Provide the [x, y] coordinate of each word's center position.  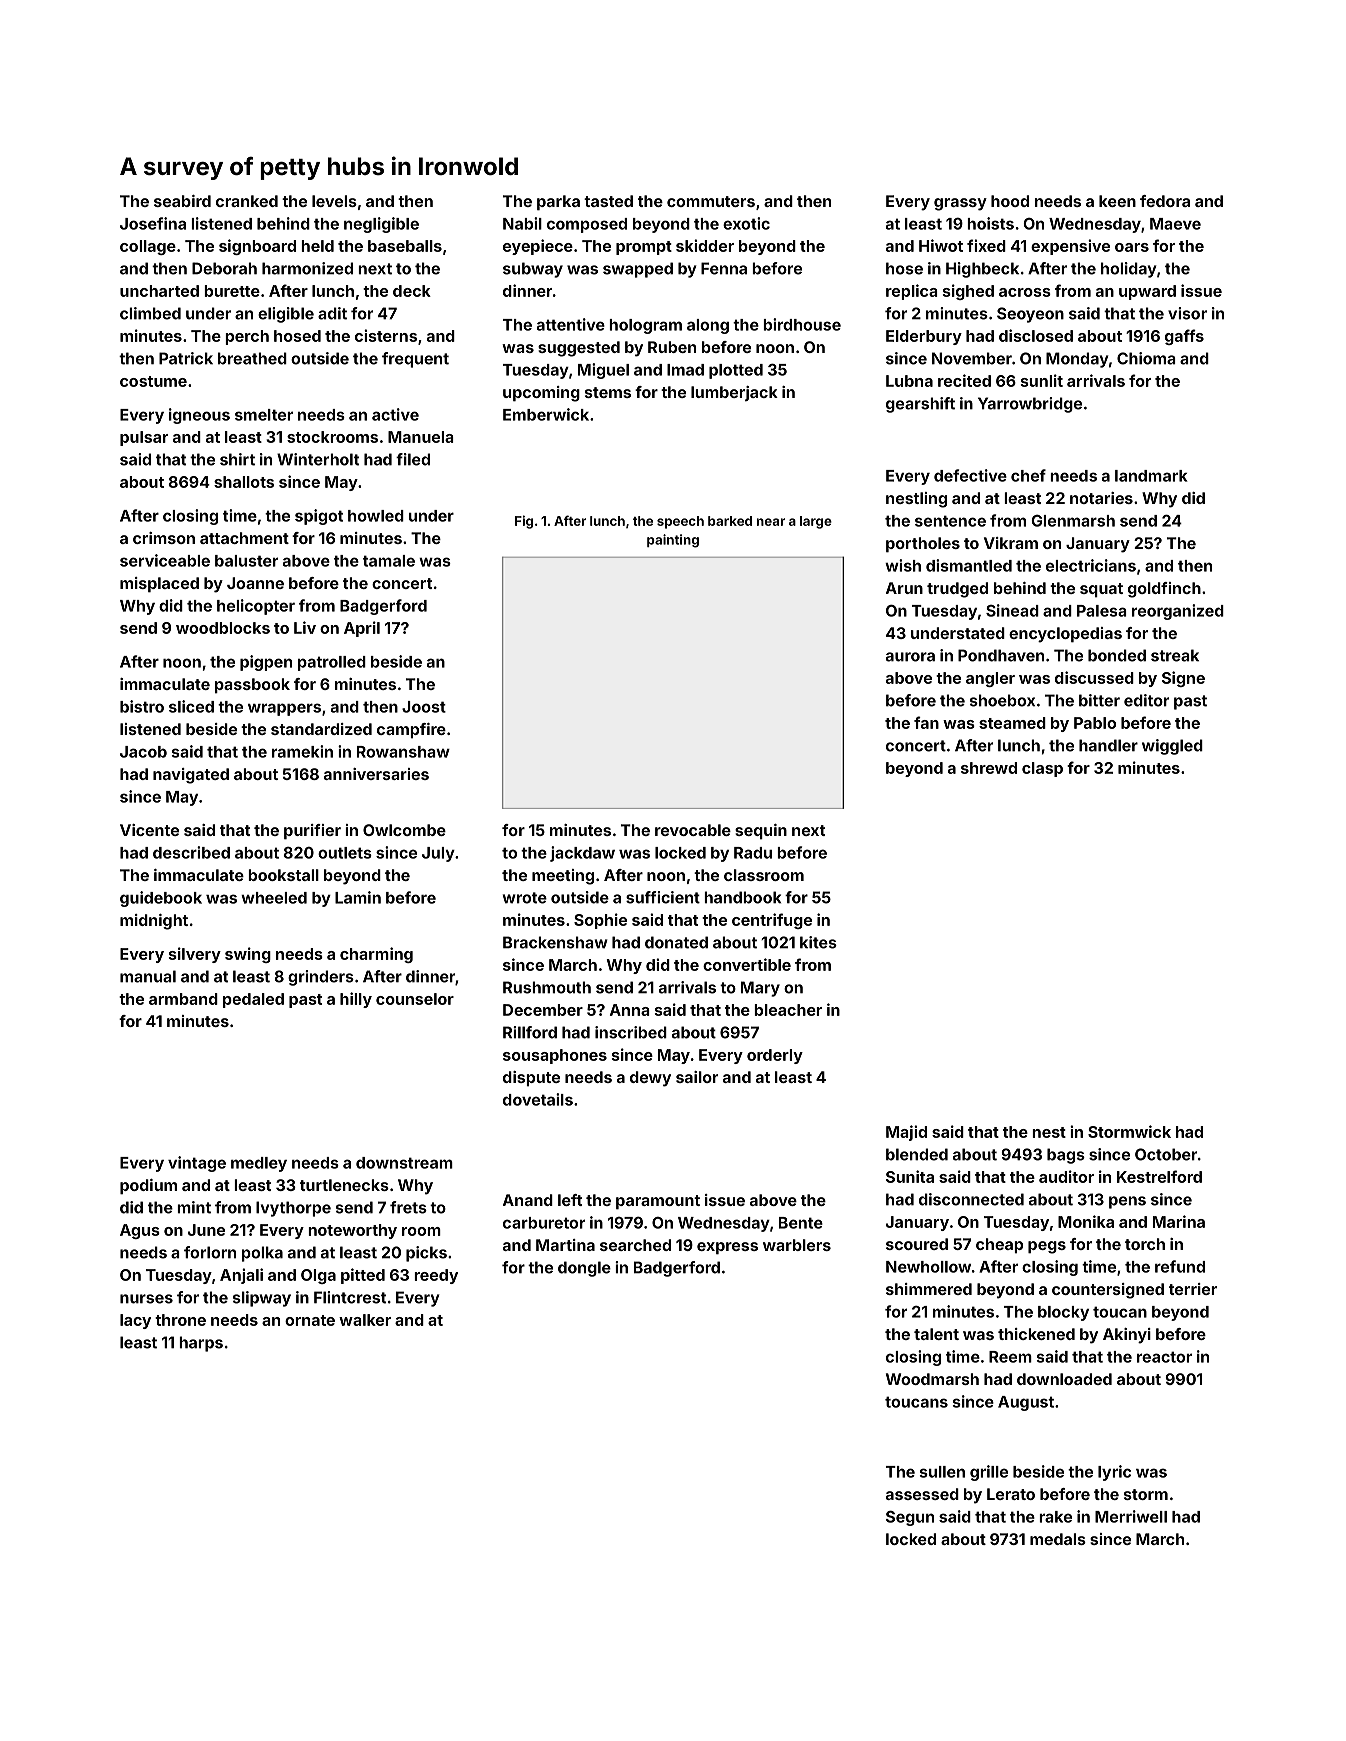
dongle [584, 1269]
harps [201, 1344]
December [543, 1010]
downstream [404, 1163]
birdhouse [802, 324]
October [1166, 1154]
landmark [1151, 476]
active [395, 414]
